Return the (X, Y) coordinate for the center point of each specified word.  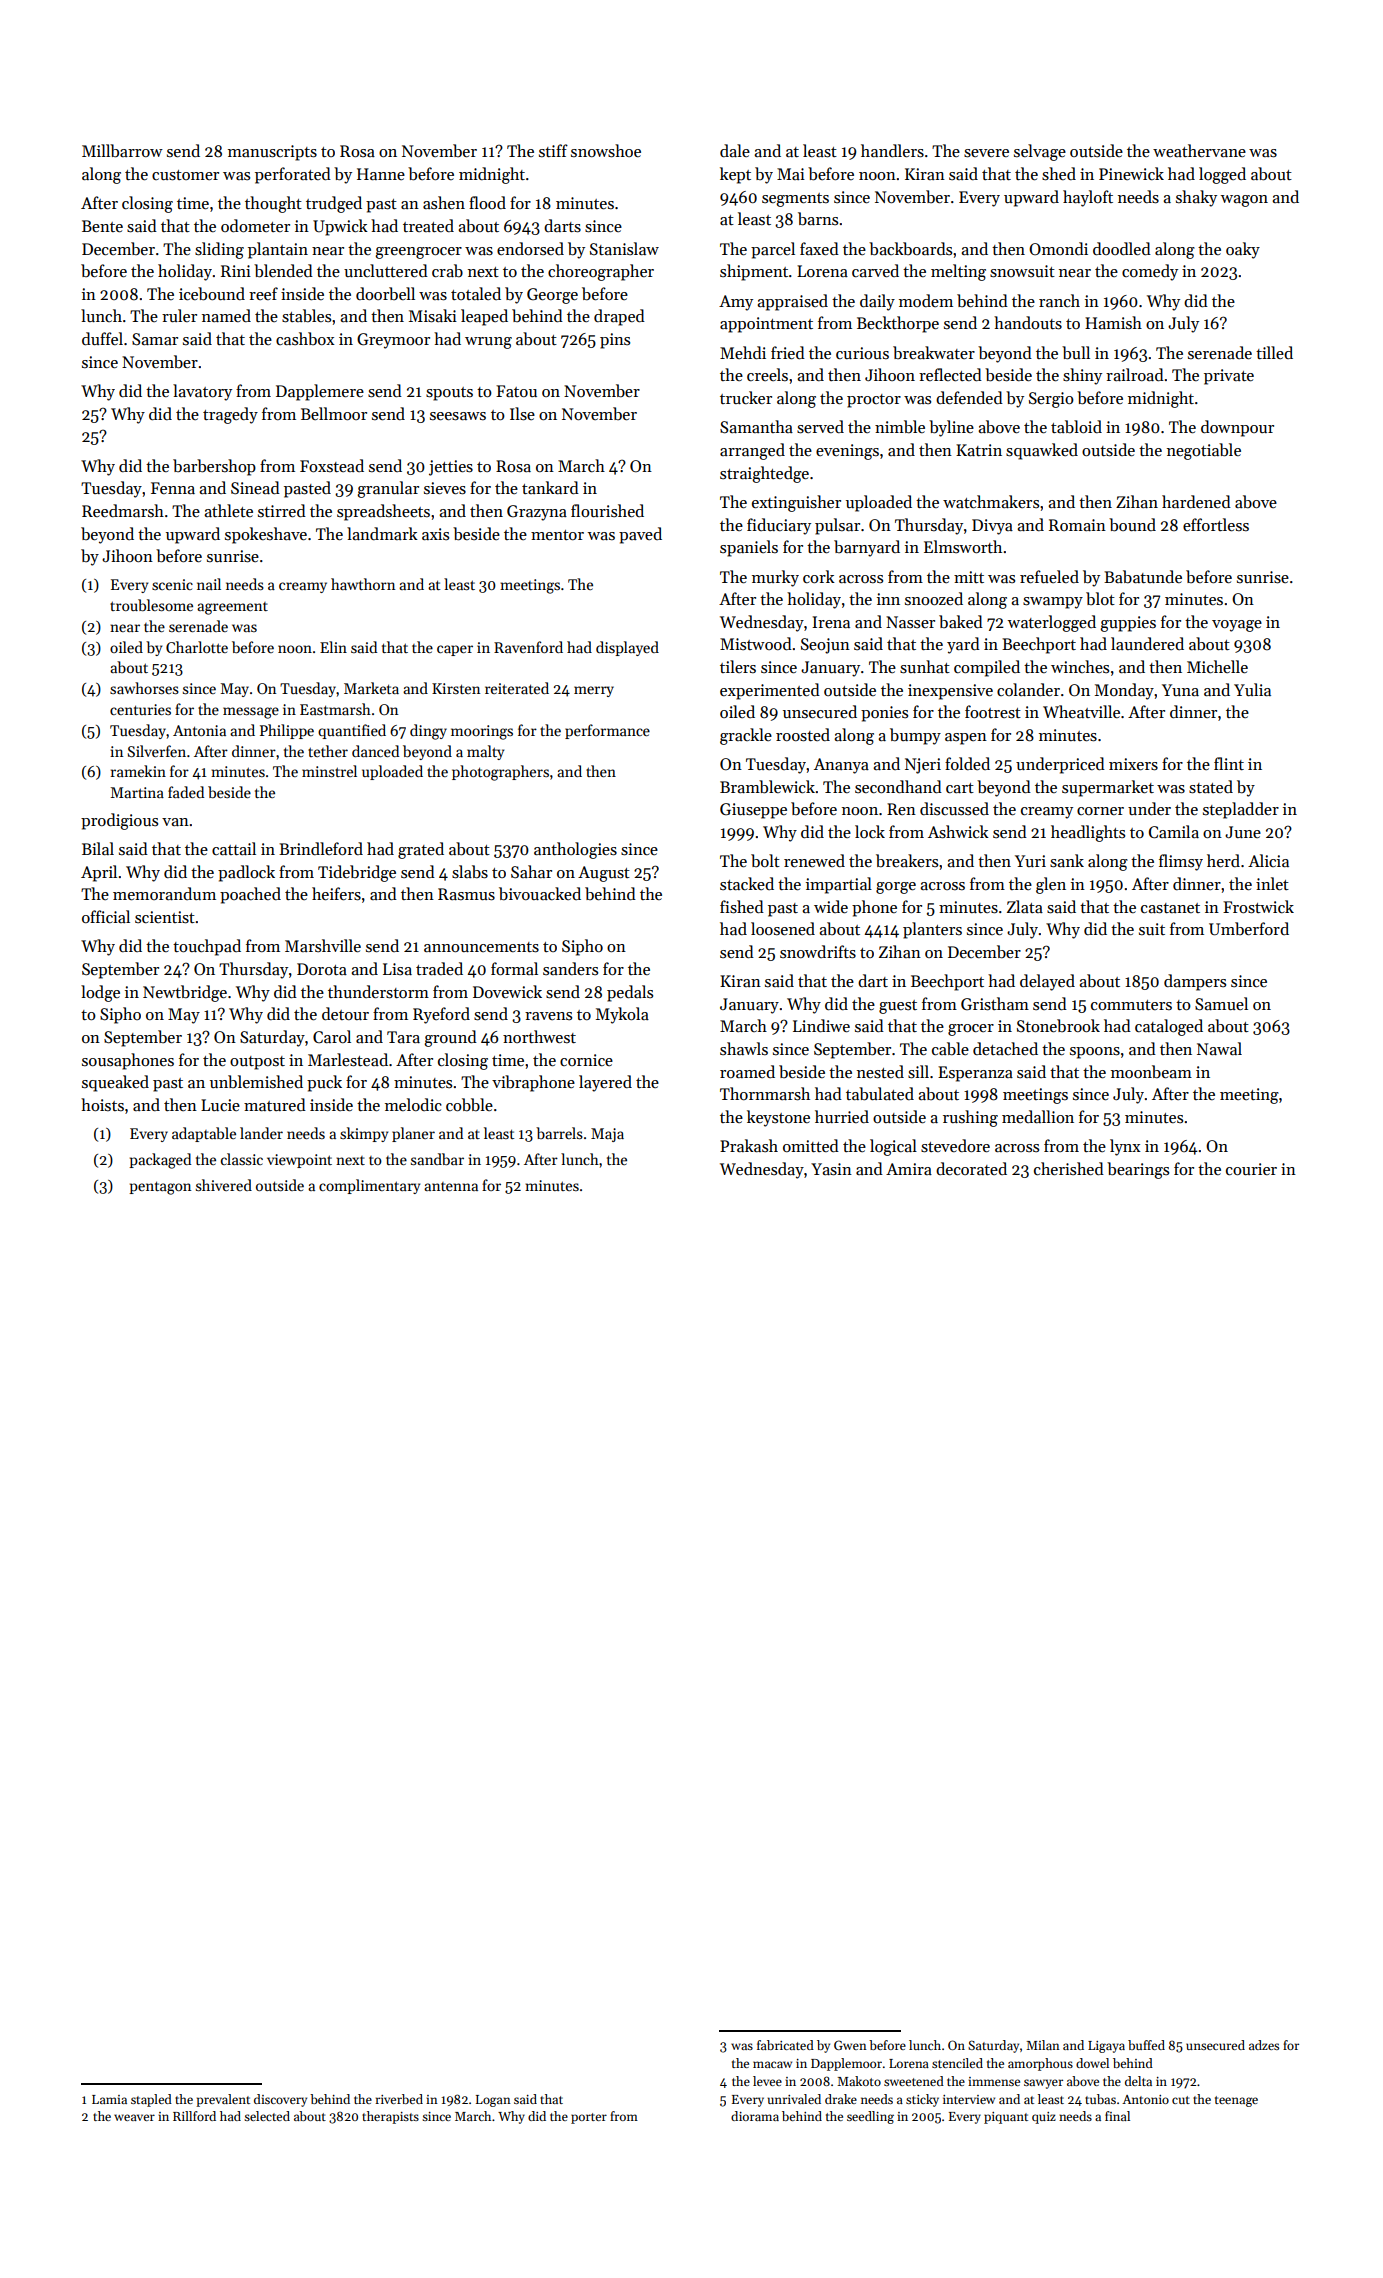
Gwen (850, 2045)
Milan (1043, 2045)
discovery (280, 2100)
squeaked (115, 1083)
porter (589, 2118)
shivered (224, 1185)
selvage (1040, 152)
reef (263, 293)
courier (1251, 1169)
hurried (842, 1116)
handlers (892, 151)
